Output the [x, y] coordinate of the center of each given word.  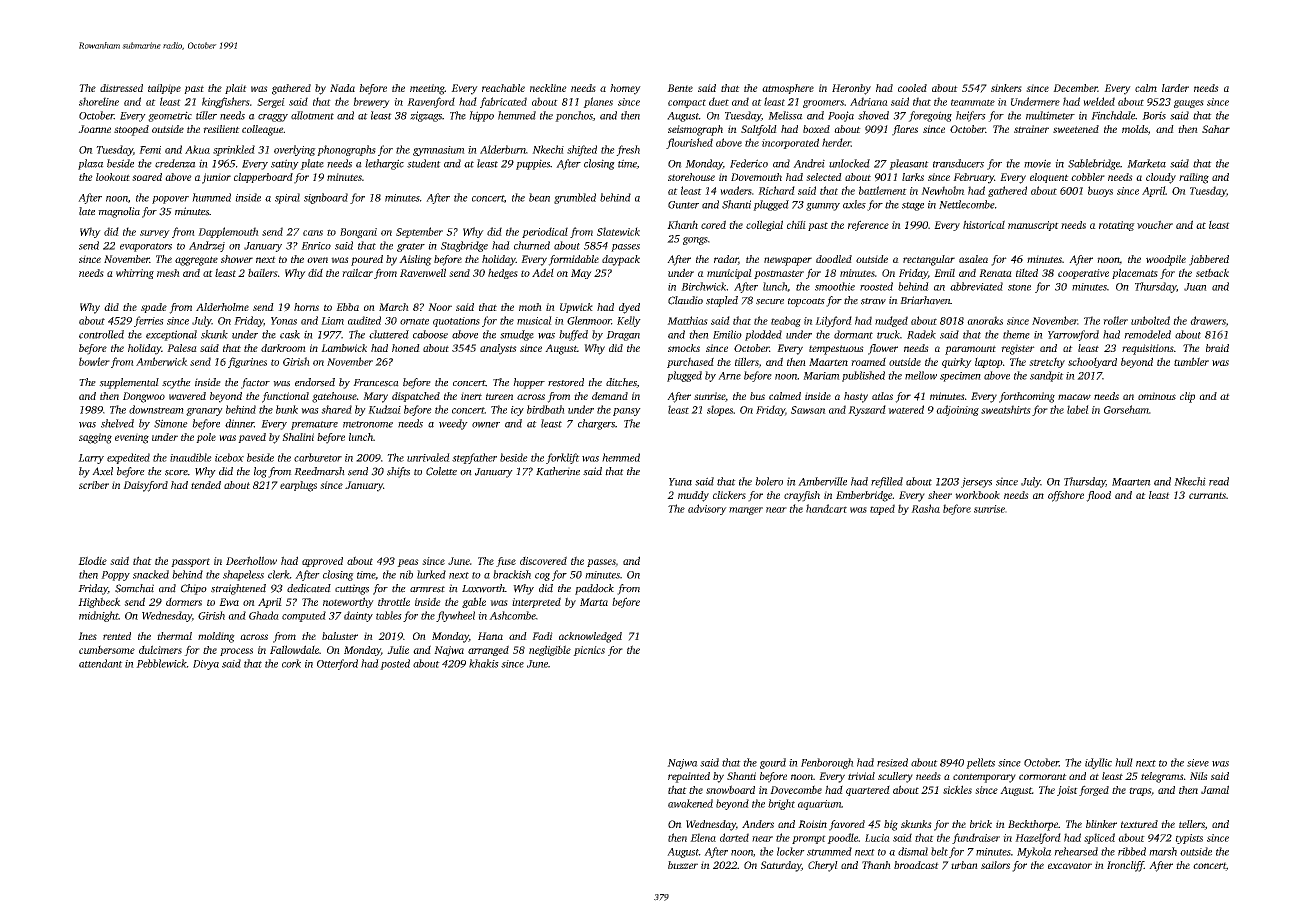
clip [1187, 397]
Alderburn [503, 149]
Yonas [284, 321]
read [1219, 481]
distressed [121, 88]
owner [486, 425]
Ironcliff [1125, 866]
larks [913, 177]
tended [206, 485]
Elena [703, 837]
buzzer [683, 865]
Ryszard [867, 410]
